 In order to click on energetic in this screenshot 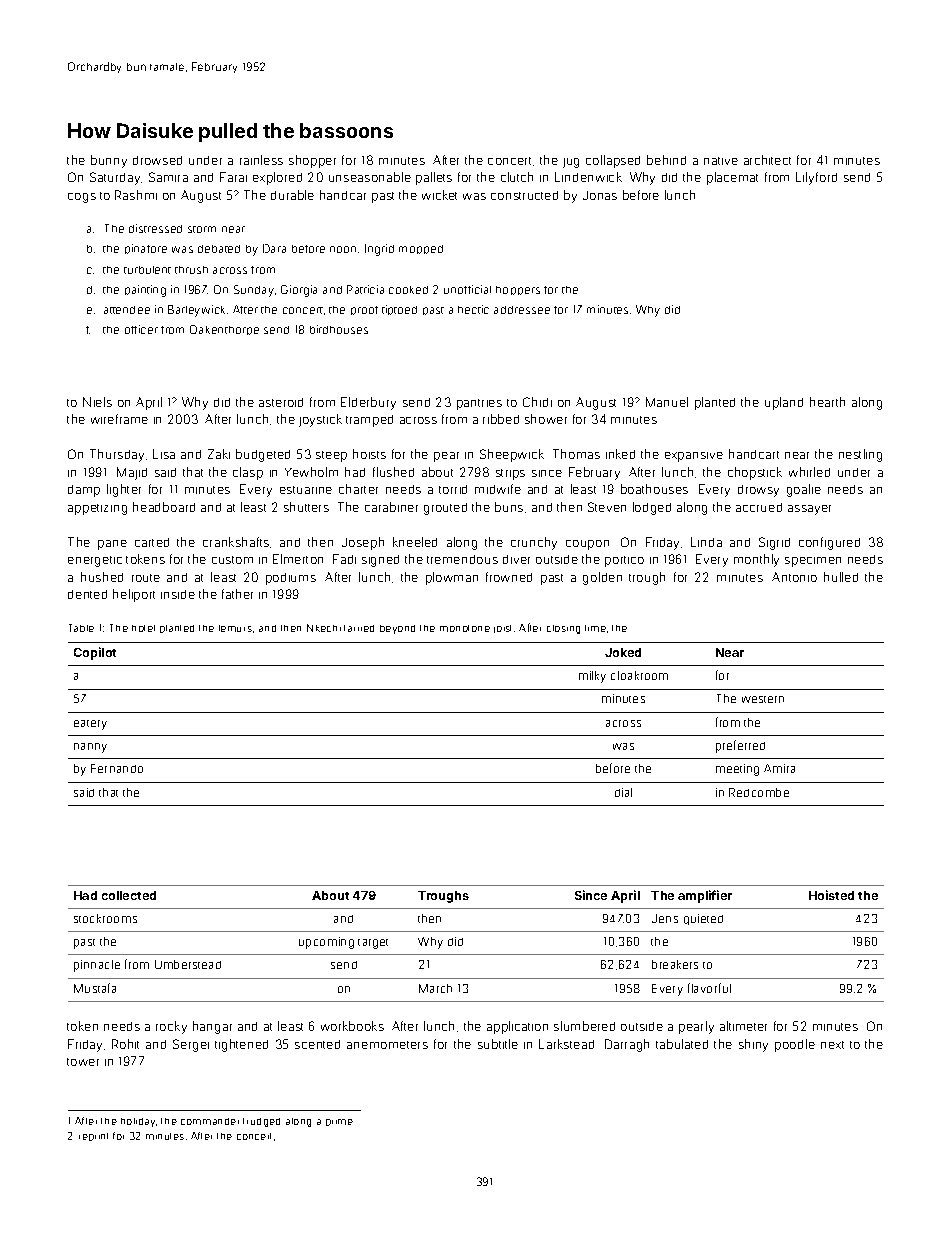, I will do `click(95, 561)`.
